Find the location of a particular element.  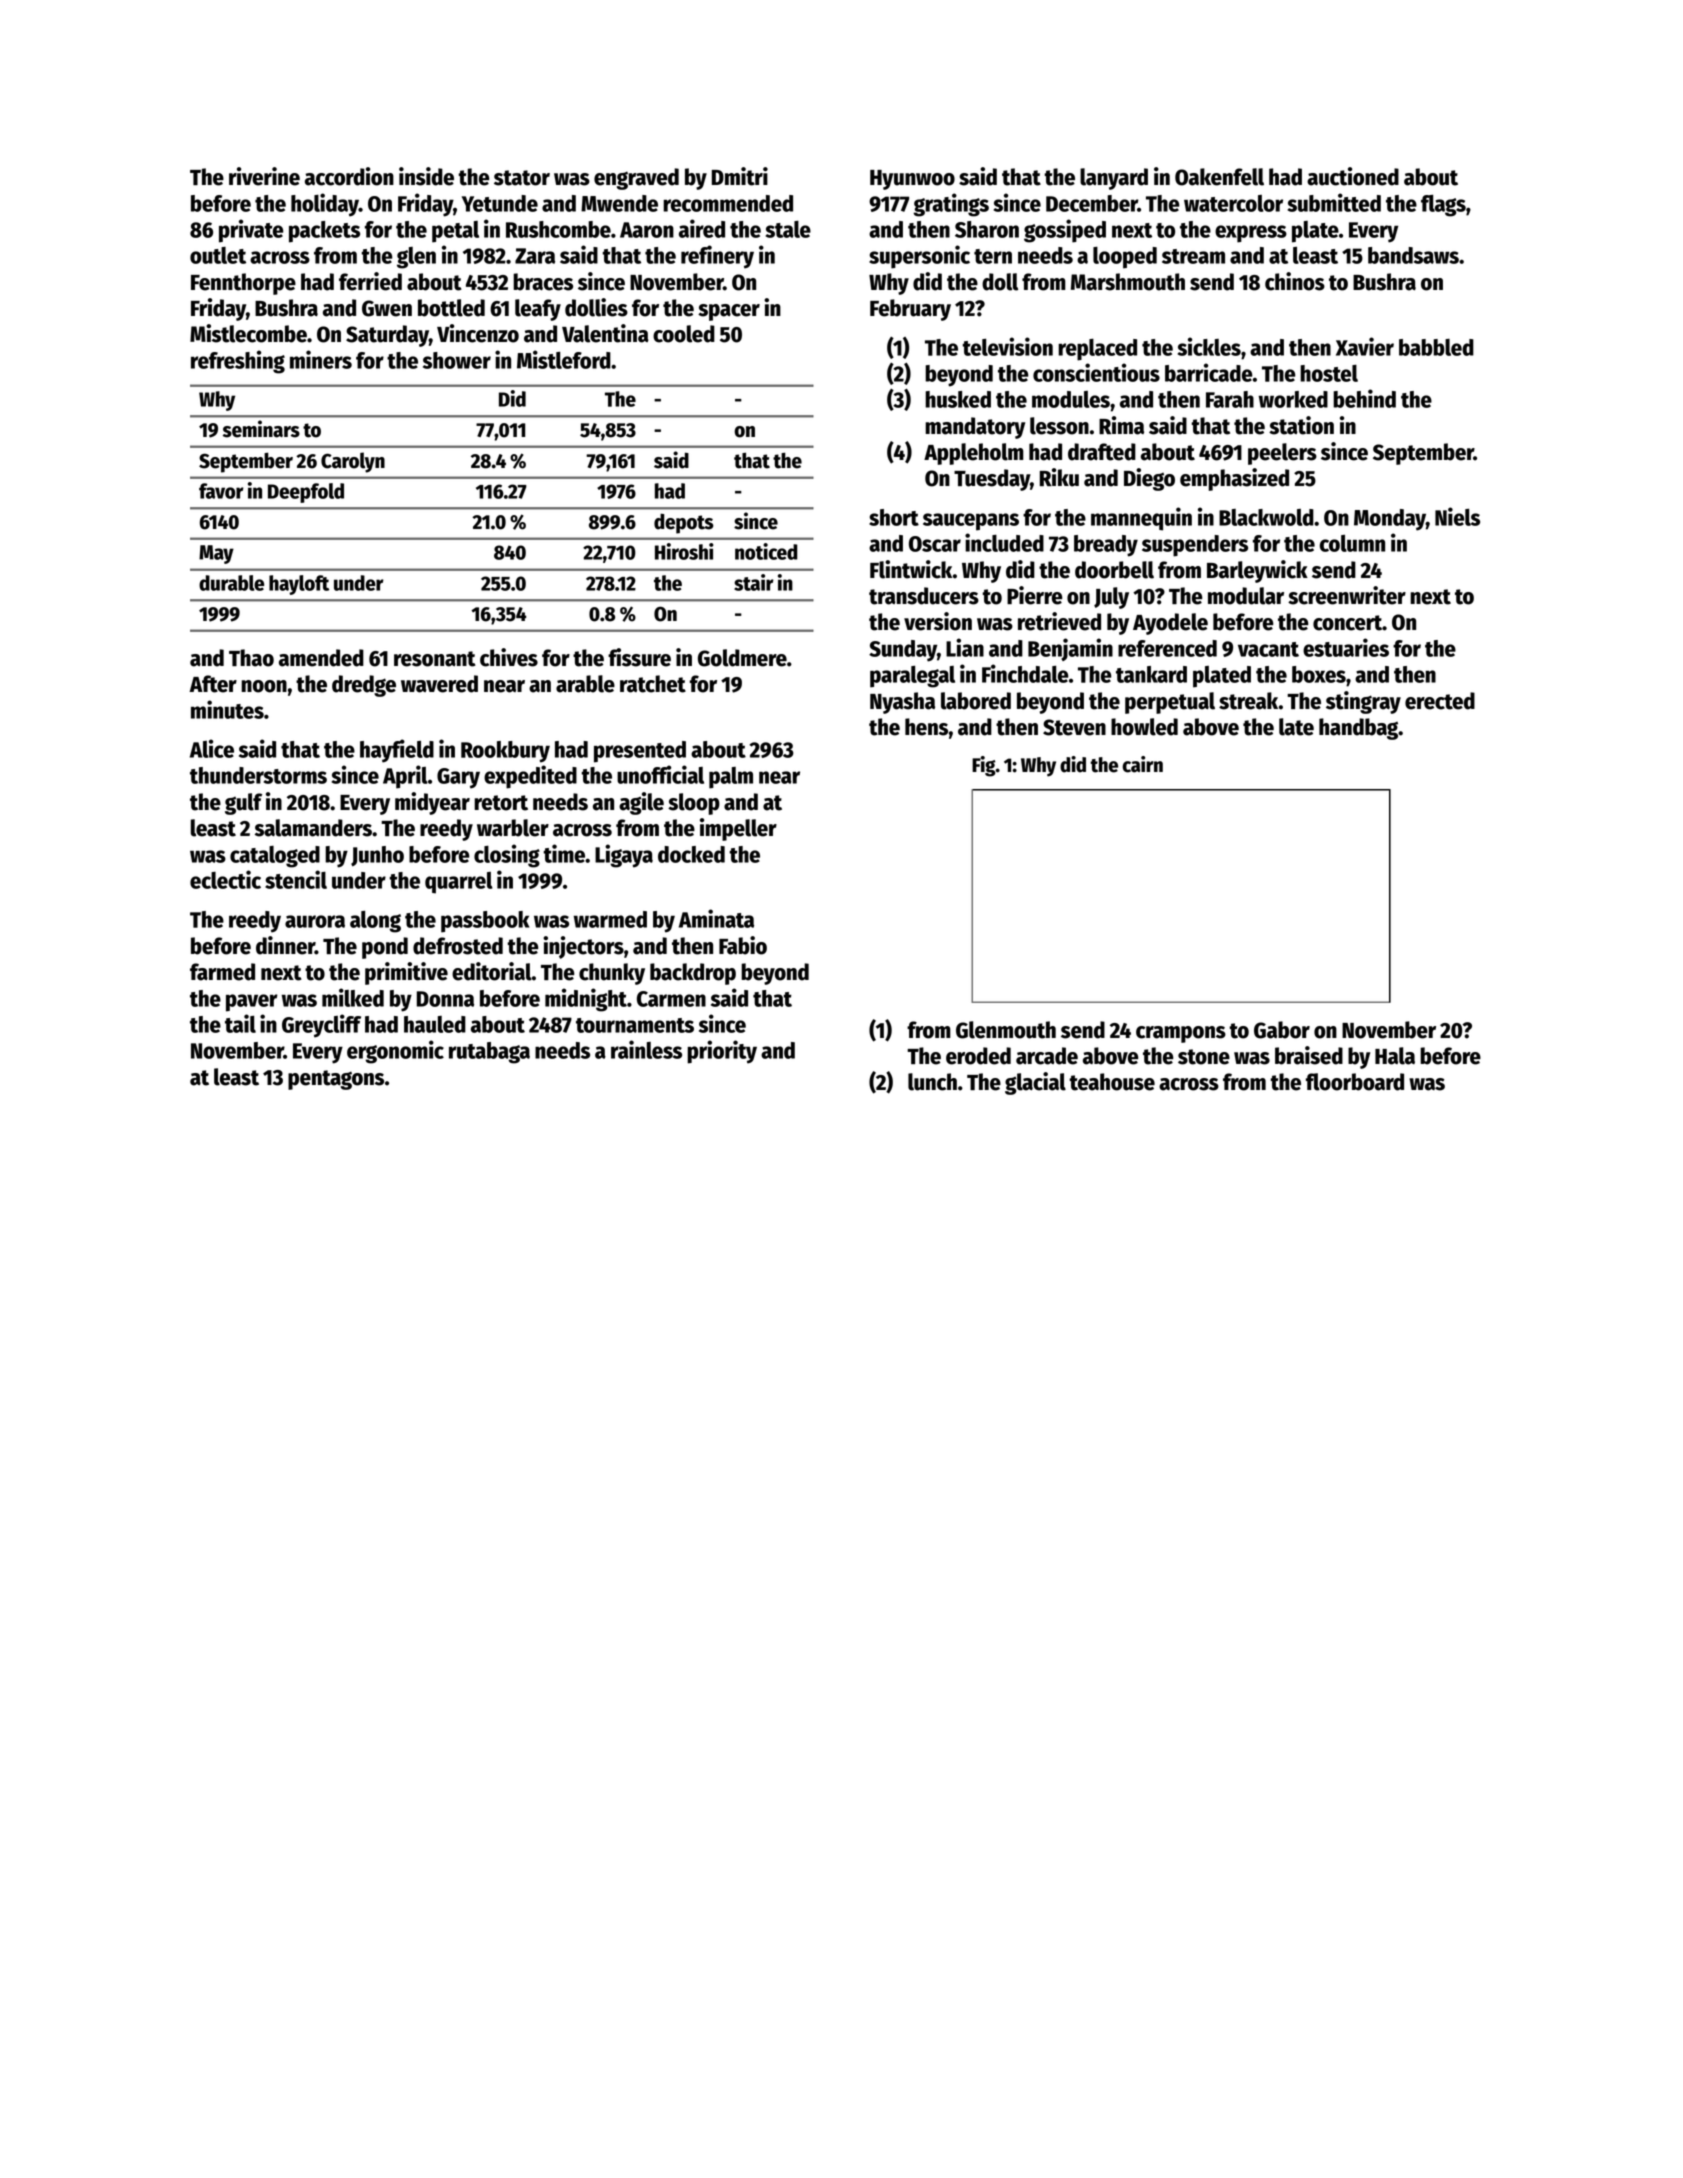

estuaries is located at coordinates (1346, 647).
